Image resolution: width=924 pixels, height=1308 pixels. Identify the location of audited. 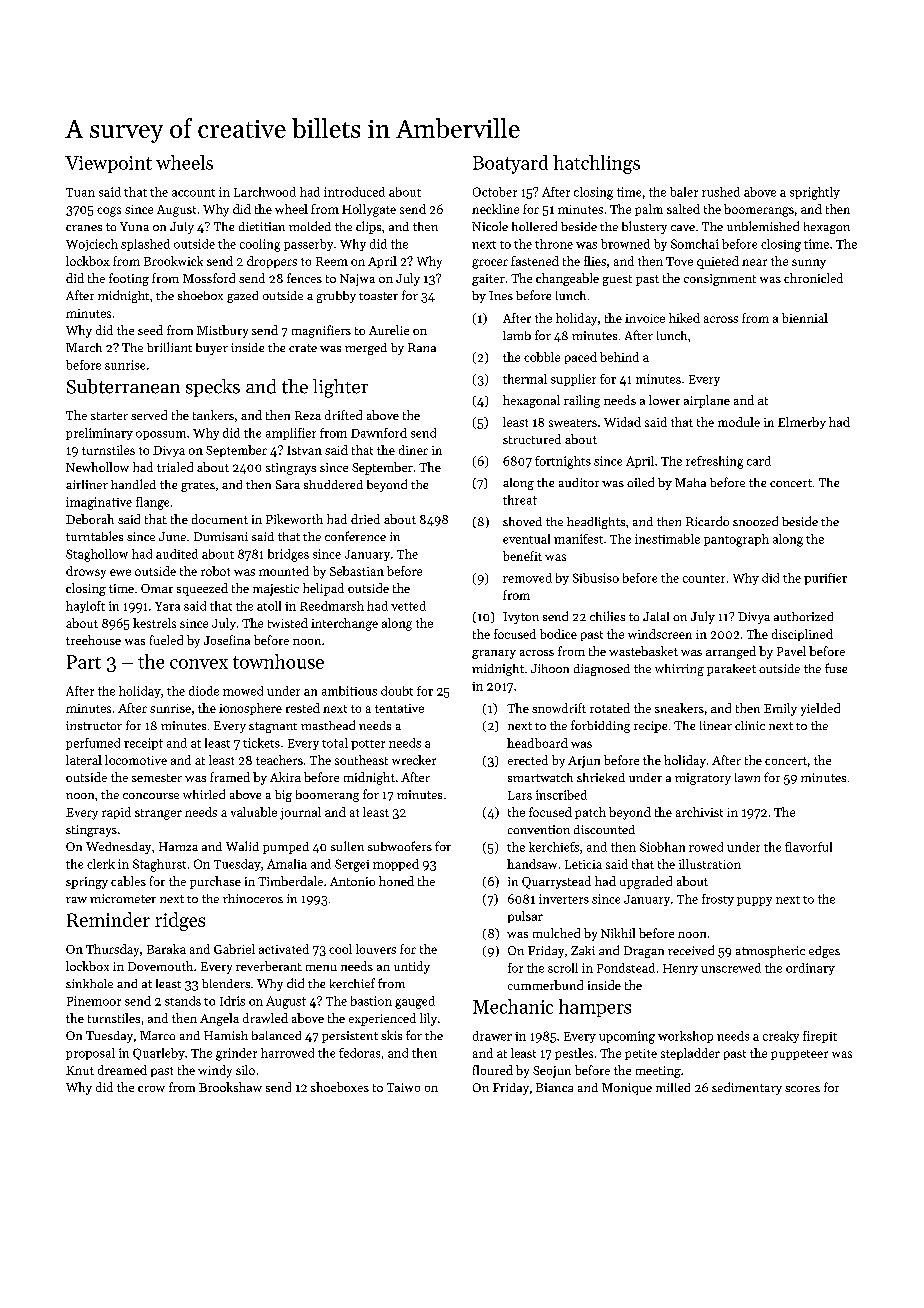
(177, 554).
